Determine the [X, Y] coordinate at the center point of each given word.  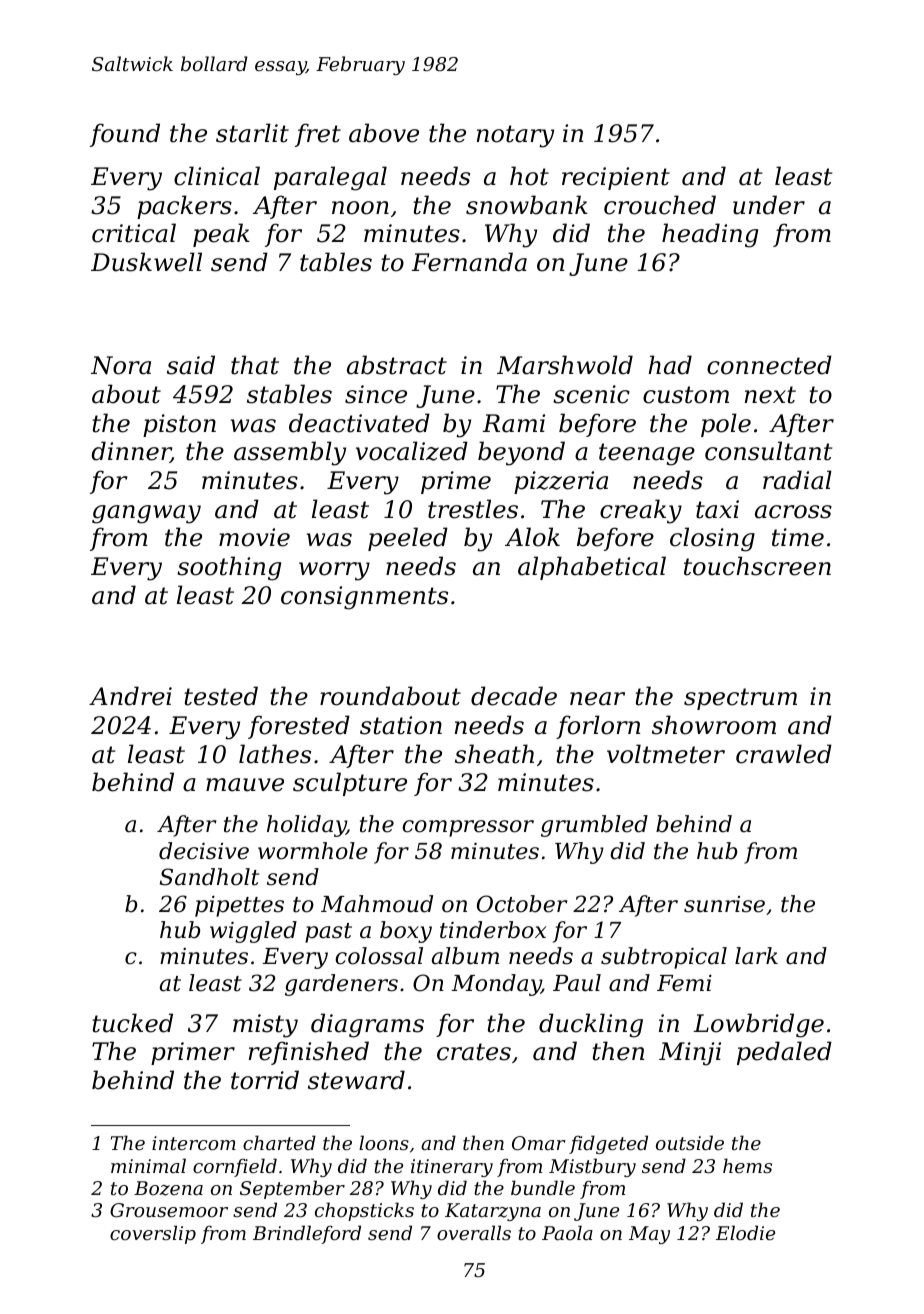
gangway [146, 514]
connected [769, 365]
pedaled [784, 1053]
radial [797, 480]
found [125, 135]
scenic [591, 394]
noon [360, 208]
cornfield [235, 1167]
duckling [591, 1025]
